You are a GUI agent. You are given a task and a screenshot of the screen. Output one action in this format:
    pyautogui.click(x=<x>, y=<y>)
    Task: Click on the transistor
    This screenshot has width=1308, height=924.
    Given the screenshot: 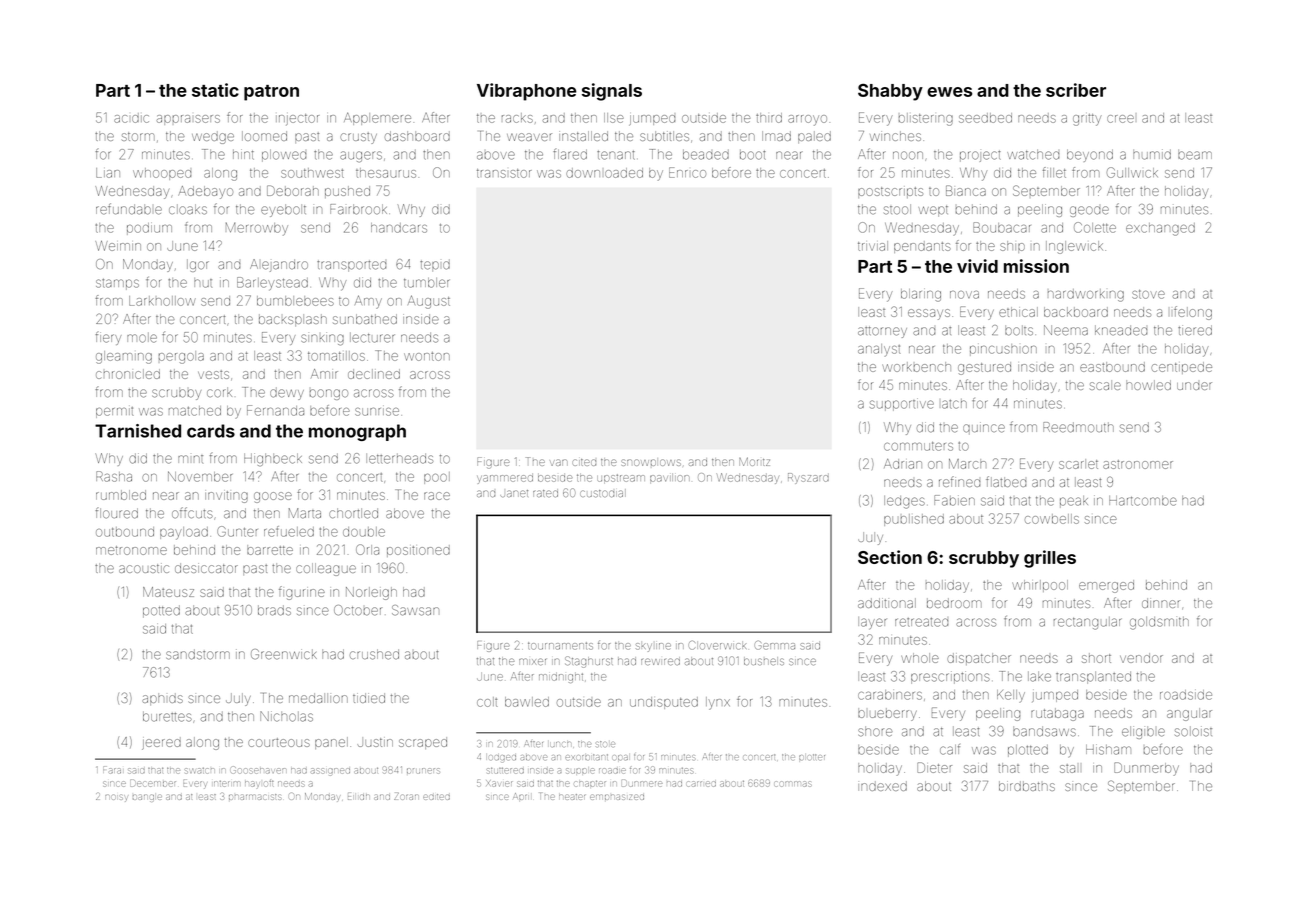 What is the action you would take?
    pyautogui.click(x=504, y=173)
